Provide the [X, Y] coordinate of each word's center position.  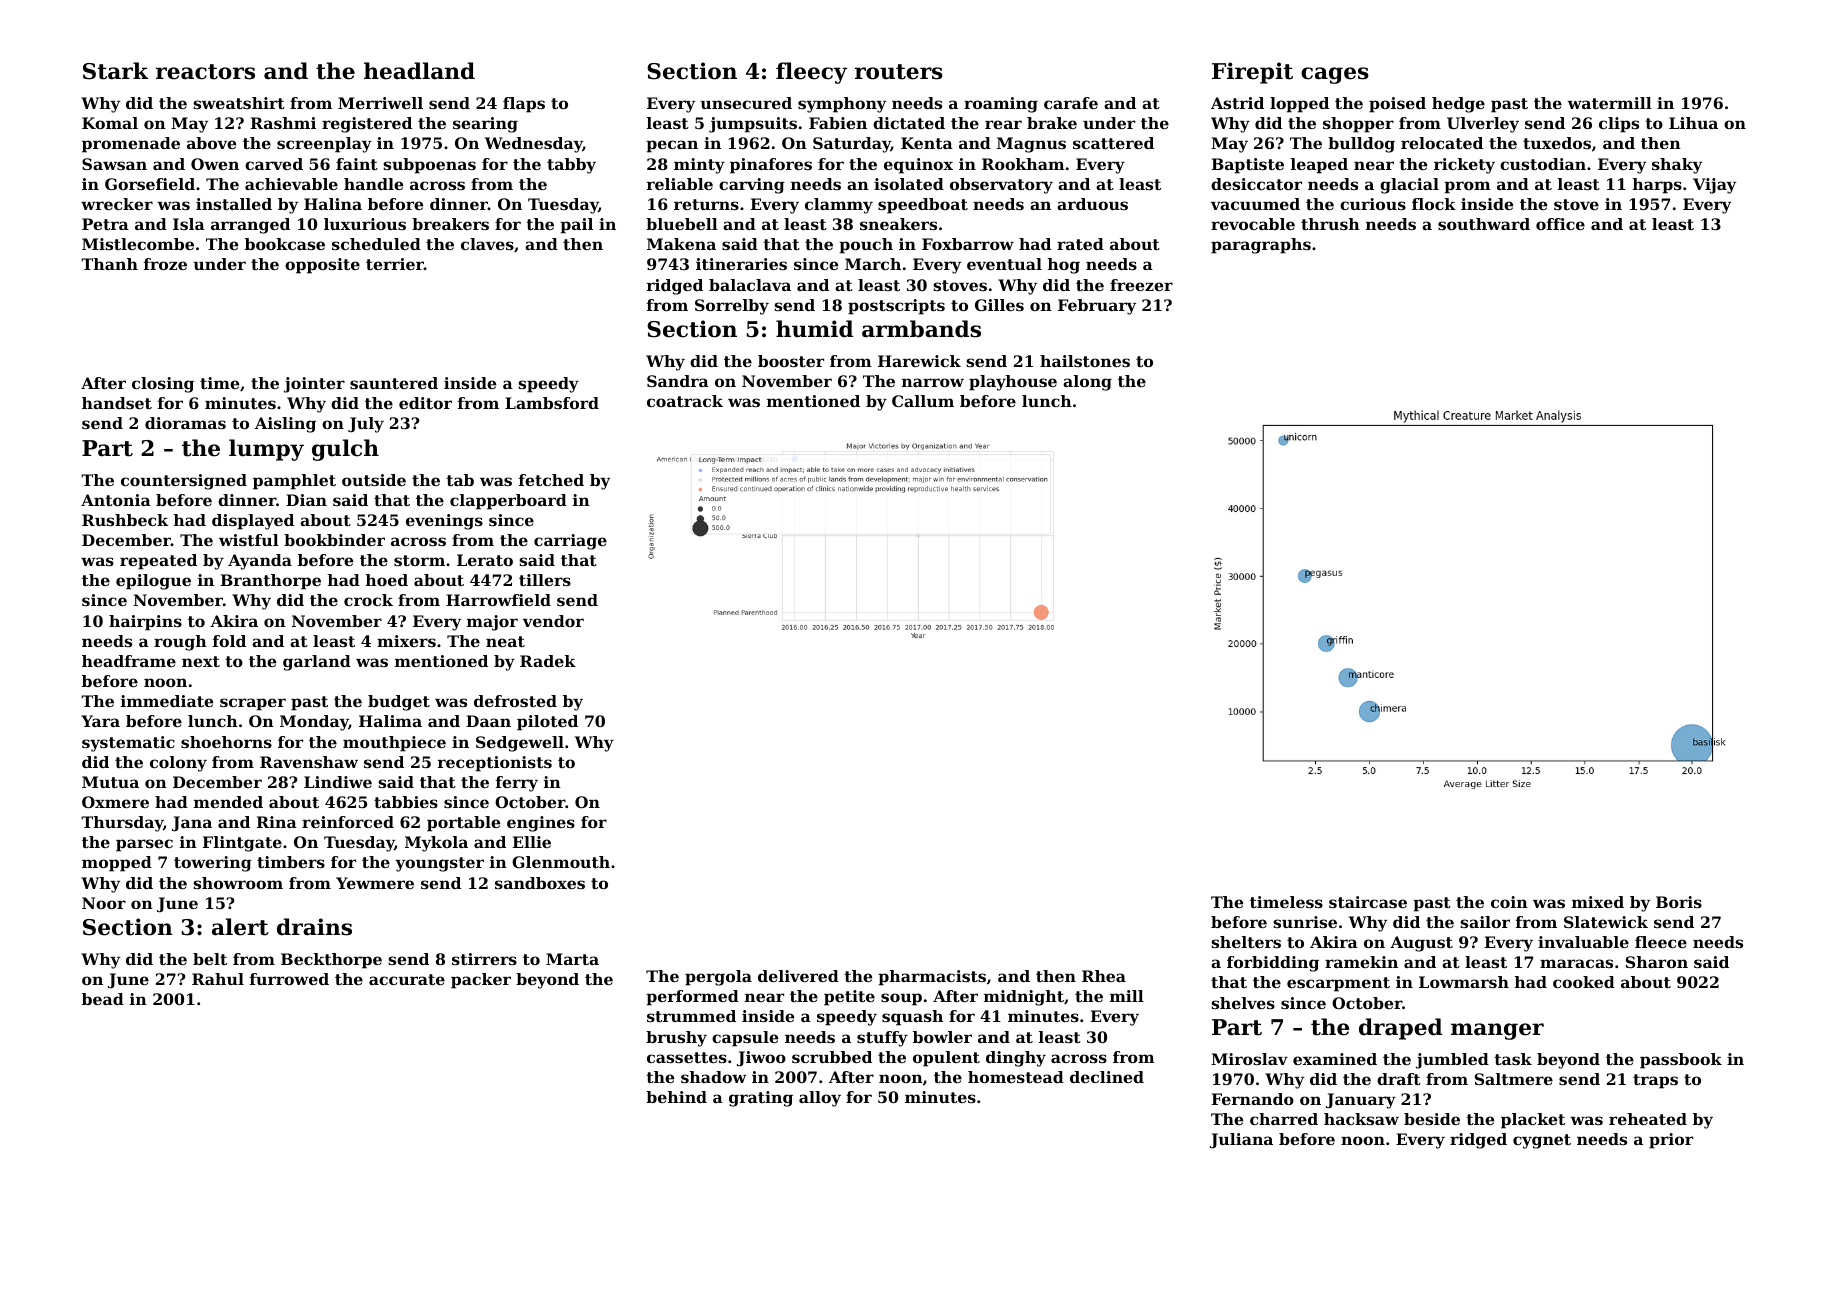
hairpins [145, 623]
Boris [1679, 902]
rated [1080, 244]
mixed [1598, 902]
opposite [322, 266]
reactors [205, 72]
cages [1335, 75]
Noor [104, 903]
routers [899, 72]
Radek [548, 661]
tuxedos [1557, 143]
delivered [798, 976]
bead [103, 999]
